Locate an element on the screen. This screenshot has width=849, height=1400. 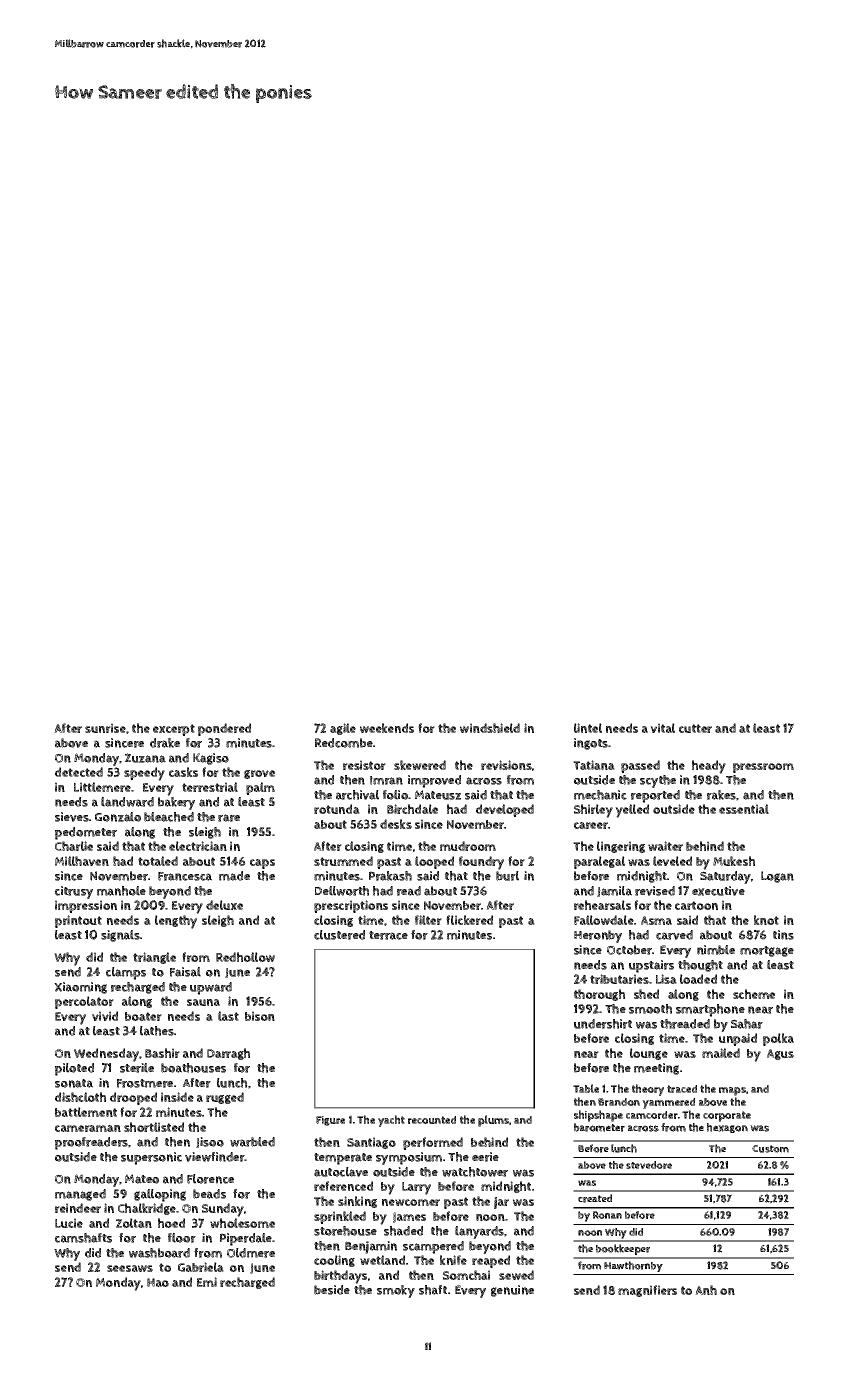
knot is located at coordinates (766, 920).
